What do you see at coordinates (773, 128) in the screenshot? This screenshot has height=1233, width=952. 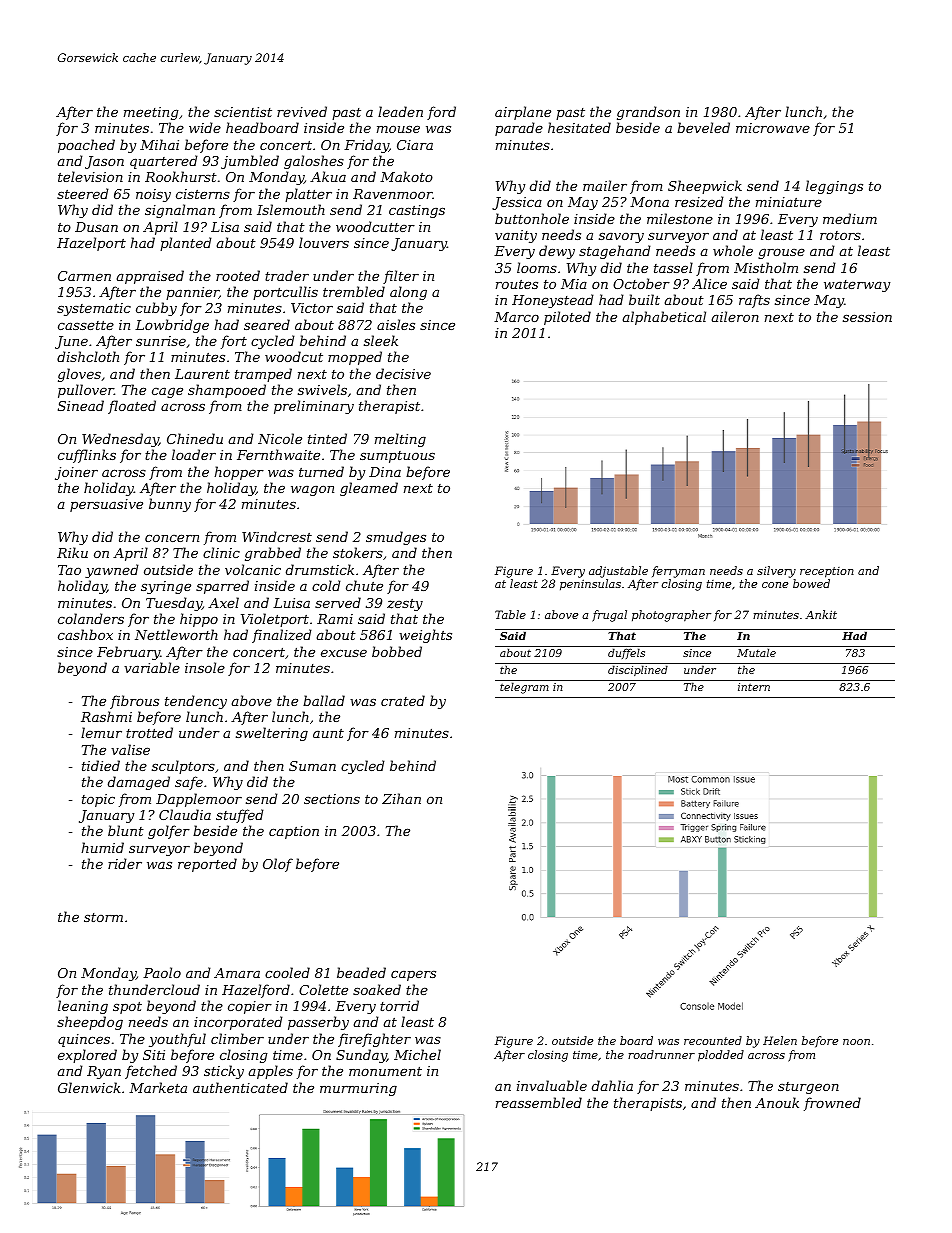 I see `microwave` at bounding box center [773, 128].
